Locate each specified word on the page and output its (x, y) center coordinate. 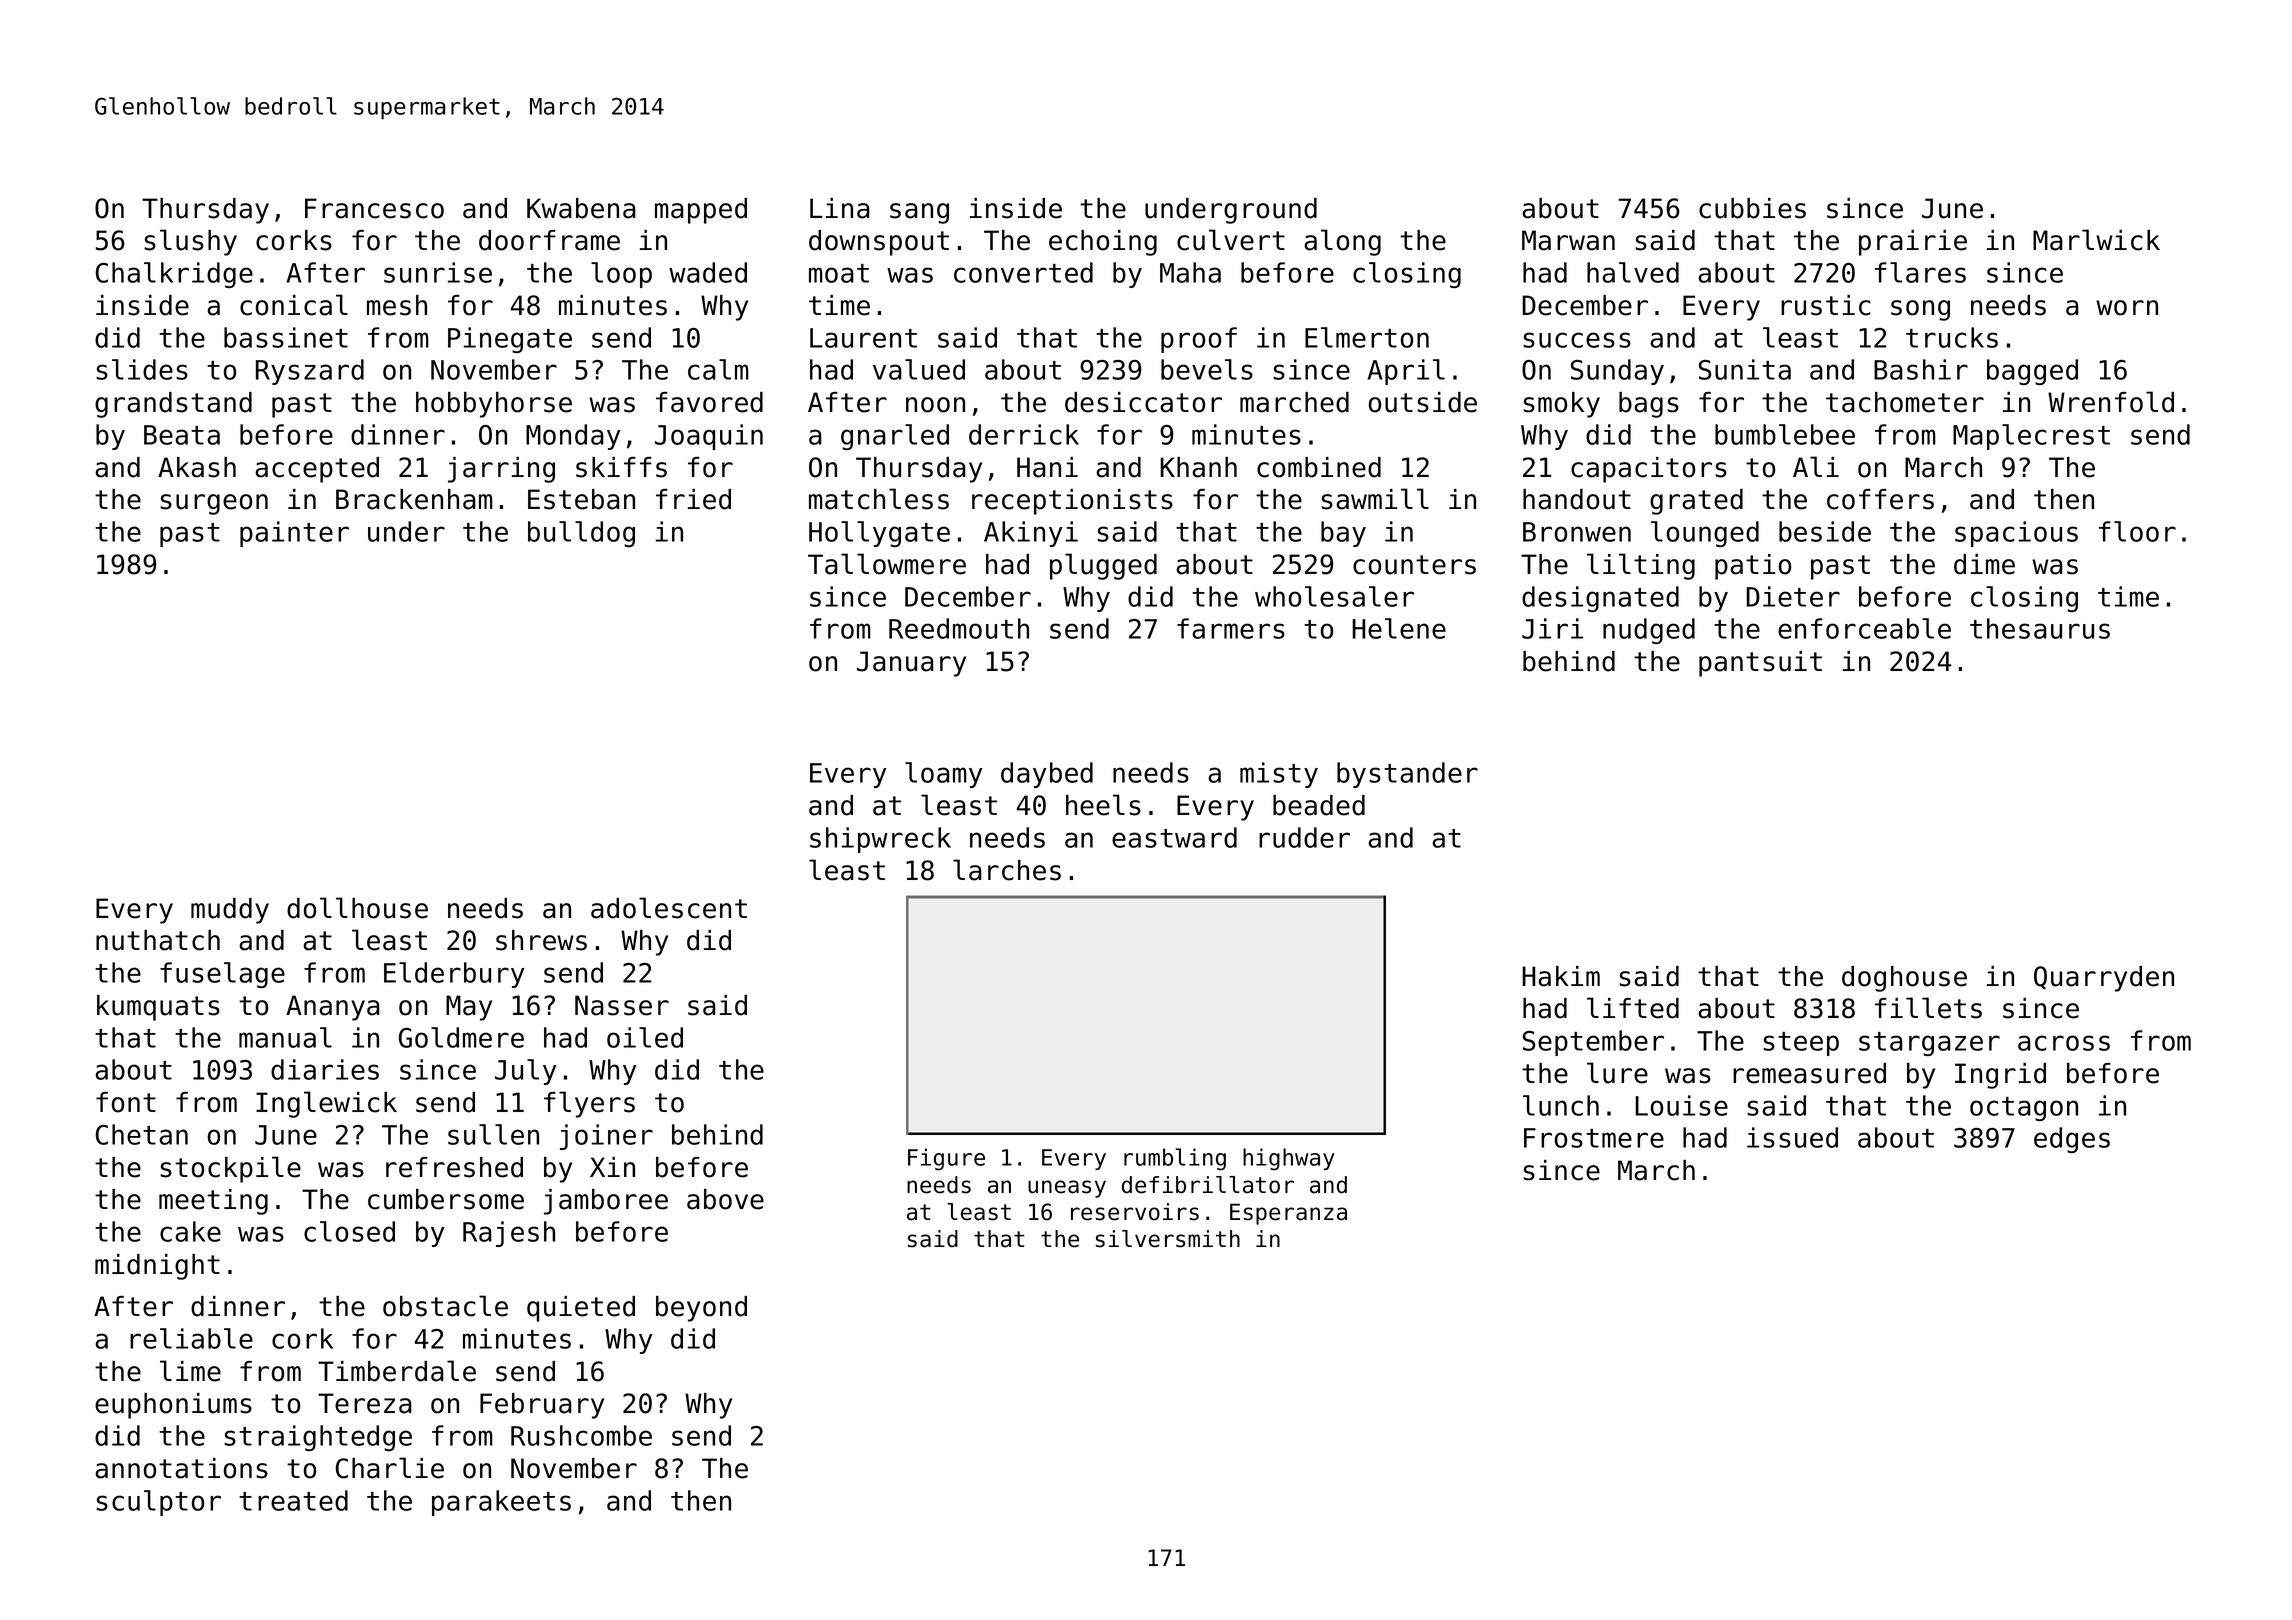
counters (1414, 565)
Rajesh (509, 1234)
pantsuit (1760, 664)
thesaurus (2040, 628)
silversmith (1168, 1239)
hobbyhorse (494, 405)
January (911, 664)
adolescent (669, 908)
